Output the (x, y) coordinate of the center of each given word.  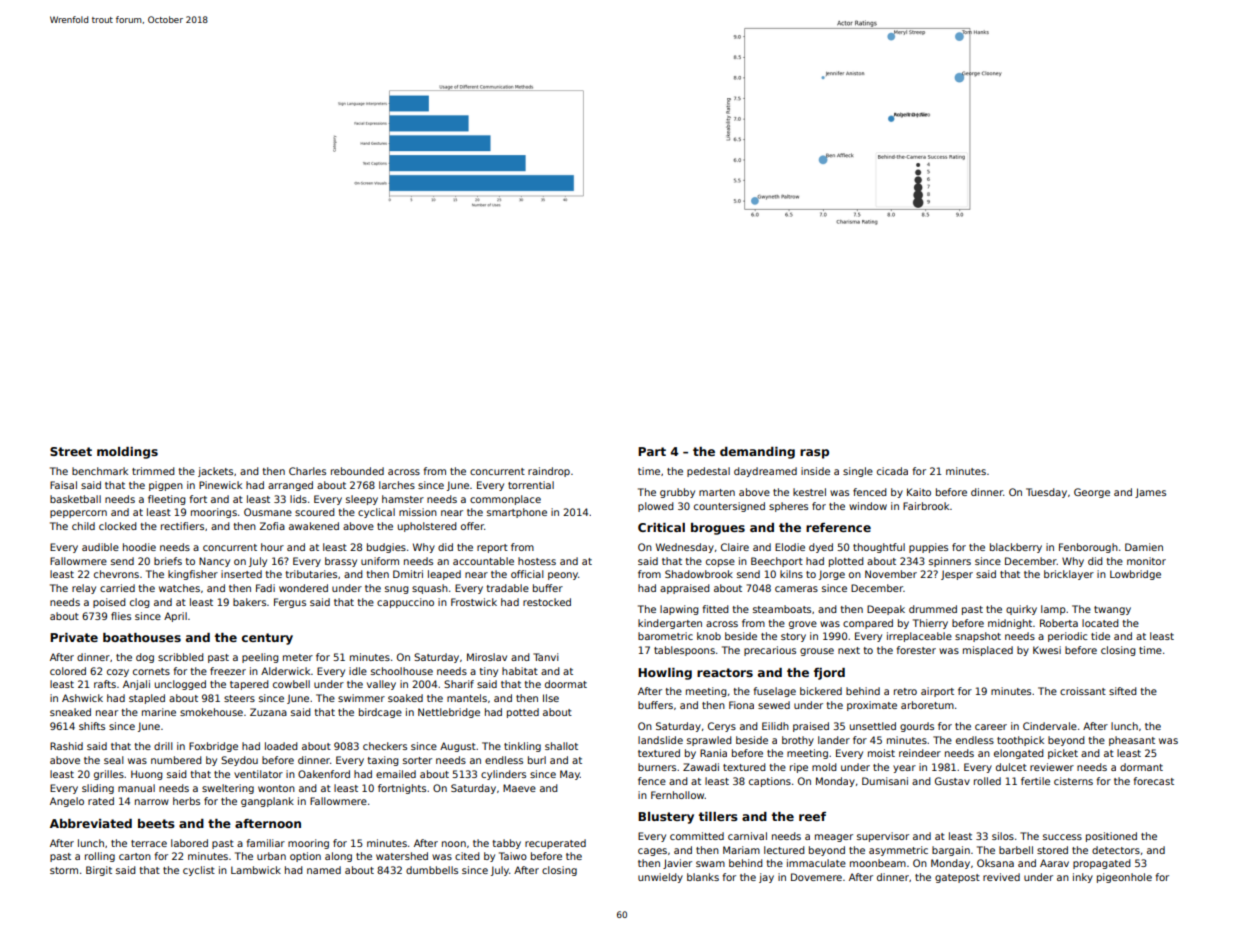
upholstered (427, 527)
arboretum (927, 705)
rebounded (357, 471)
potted (523, 713)
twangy (1112, 610)
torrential (531, 485)
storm (64, 870)
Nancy (214, 562)
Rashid (66, 746)
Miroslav (487, 657)
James (1150, 493)
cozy (118, 673)
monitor (1146, 561)
